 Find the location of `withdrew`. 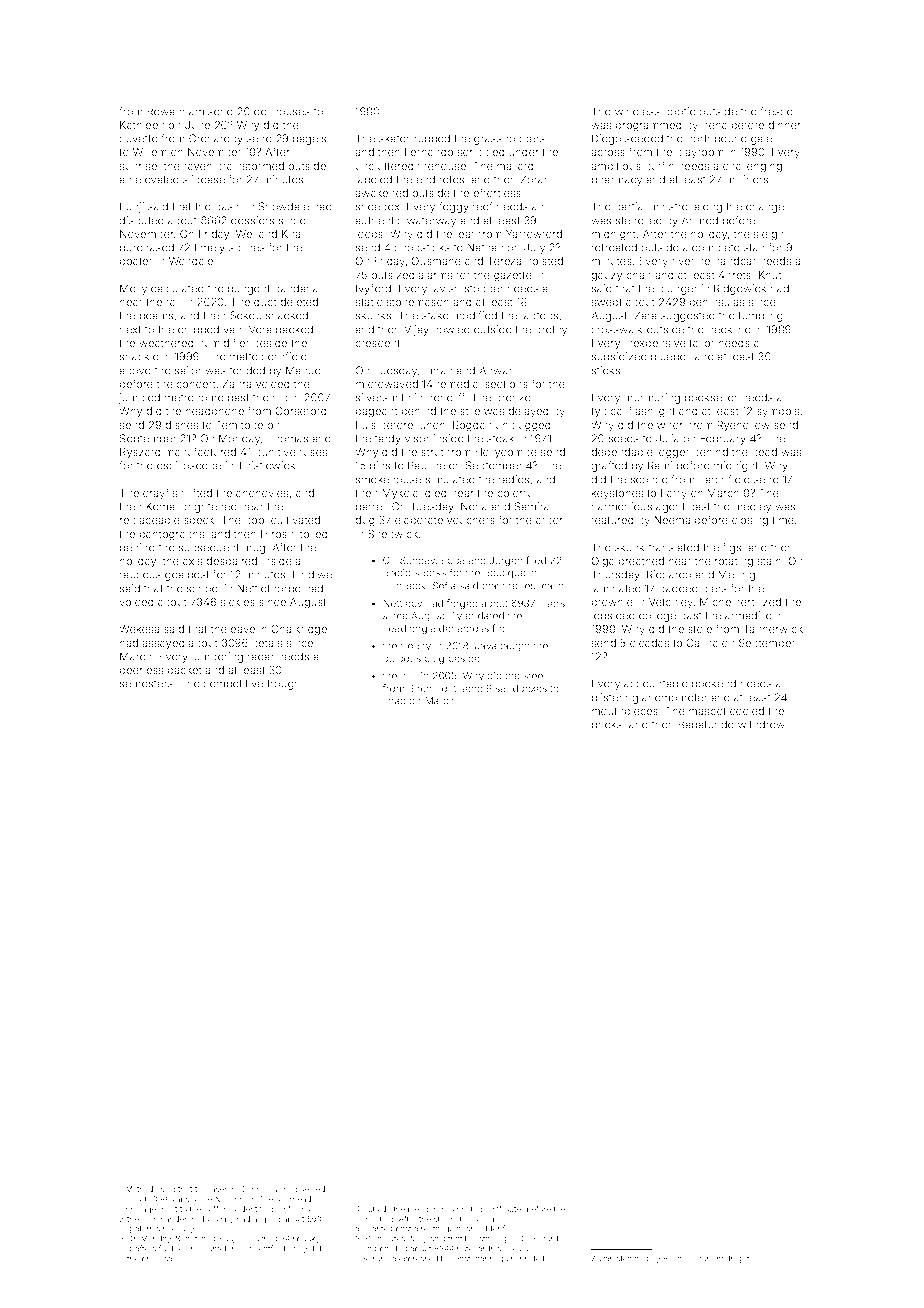

withdrew is located at coordinates (761, 724).
